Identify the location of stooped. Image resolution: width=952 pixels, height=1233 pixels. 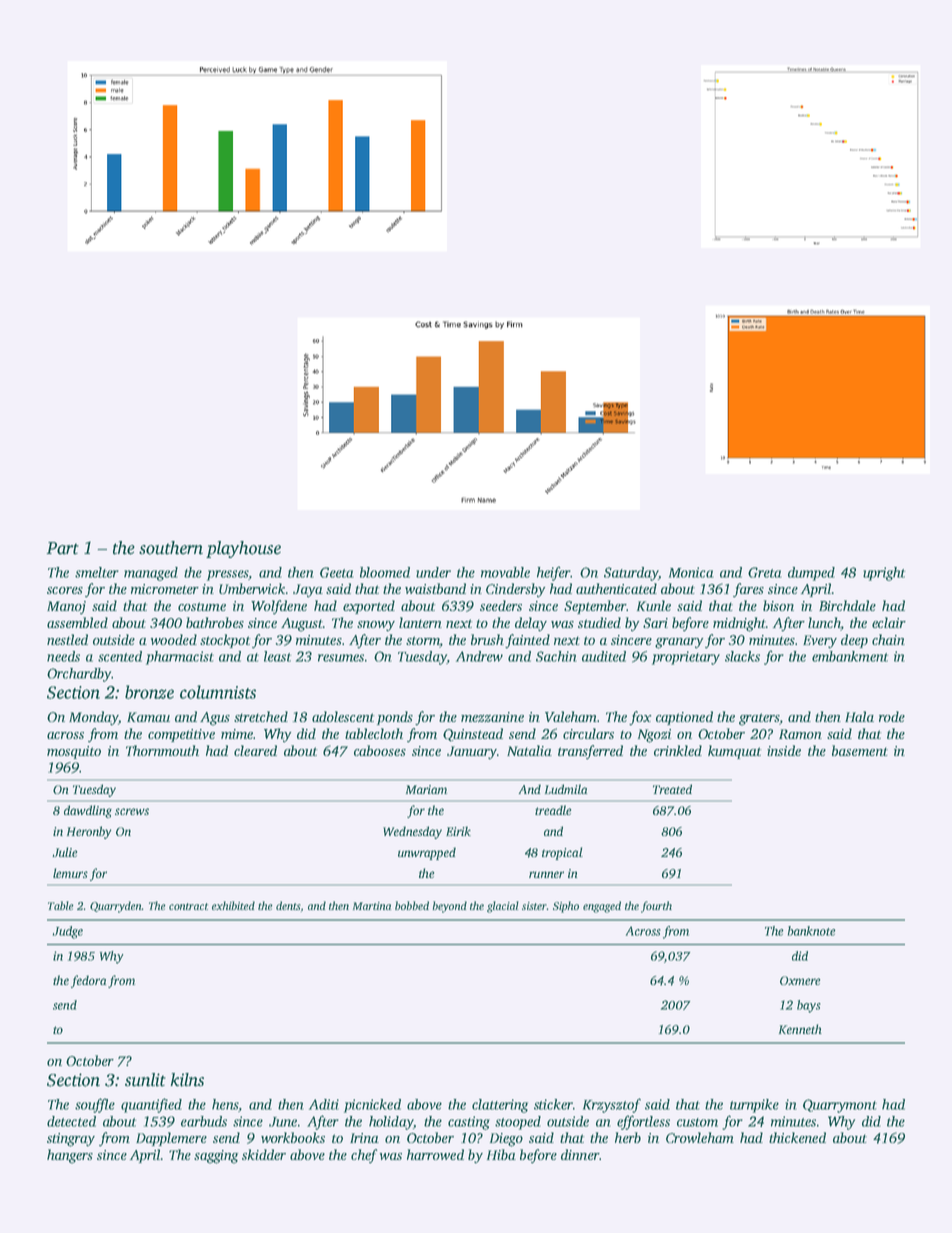
(518, 1123).
